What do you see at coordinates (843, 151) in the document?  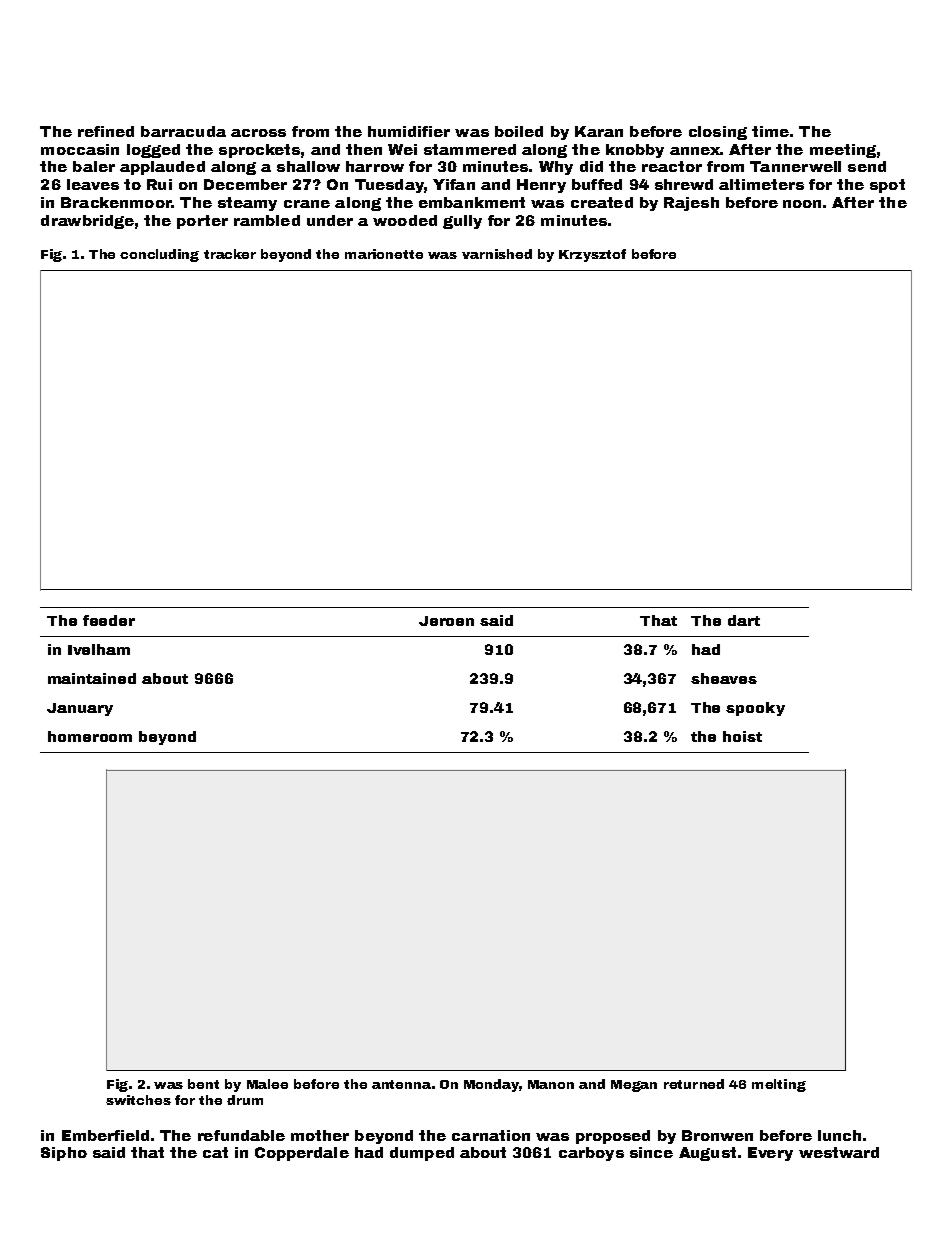 I see `meeting` at bounding box center [843, 151].
